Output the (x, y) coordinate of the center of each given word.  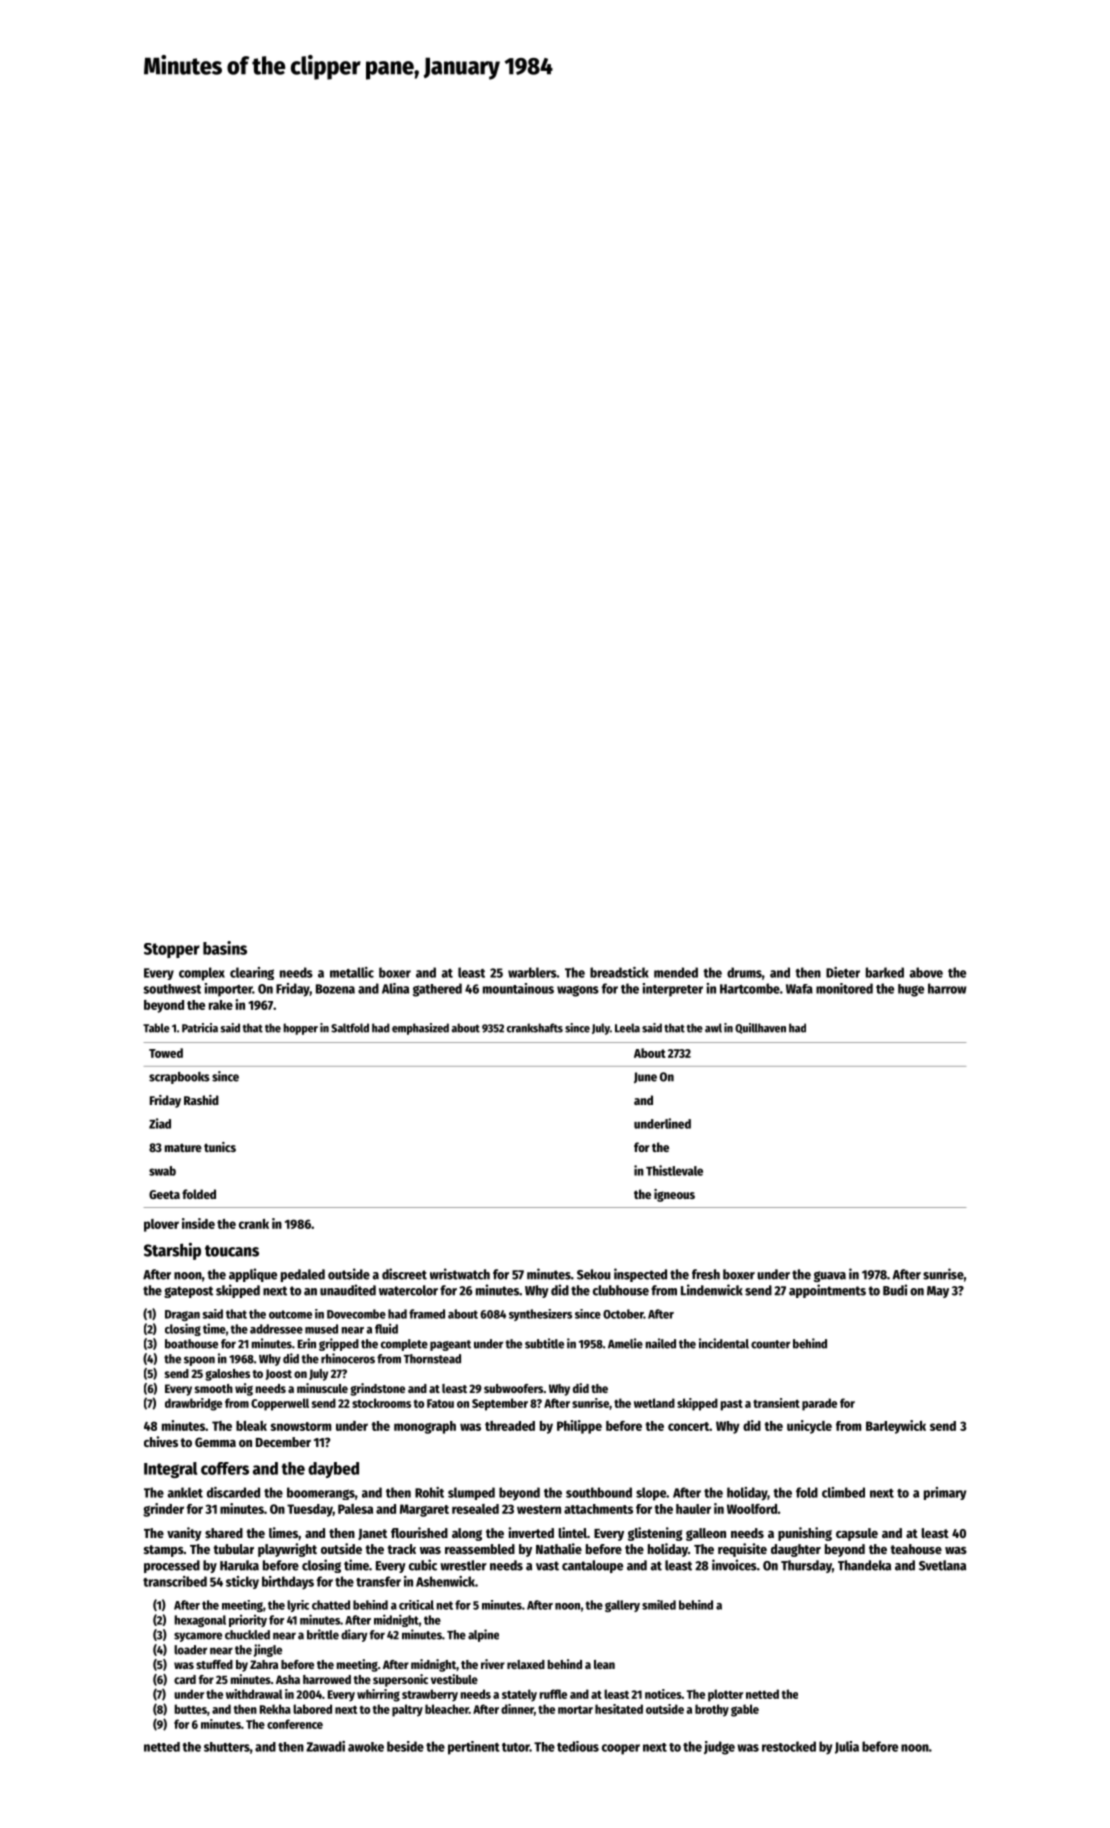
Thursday (806, 1566)
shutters (227, 1747)
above (926, 972)
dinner (517, 1709)
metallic (352, 972)
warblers (532, 972)
